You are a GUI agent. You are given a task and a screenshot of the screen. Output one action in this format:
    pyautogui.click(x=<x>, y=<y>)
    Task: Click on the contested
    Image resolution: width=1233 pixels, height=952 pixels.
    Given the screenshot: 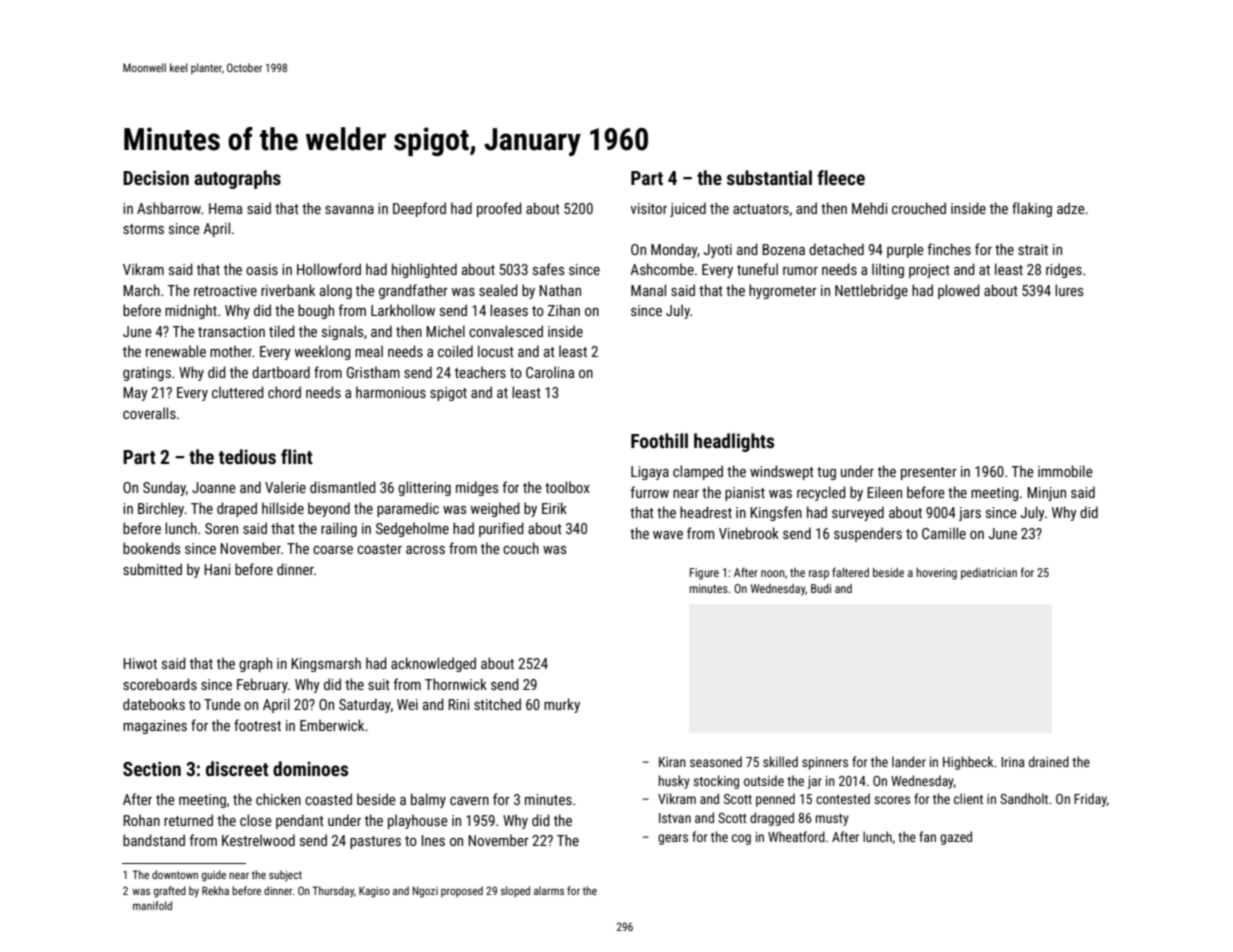 What is the action you would take?
    pyautogui.click(x=843, y=798)
